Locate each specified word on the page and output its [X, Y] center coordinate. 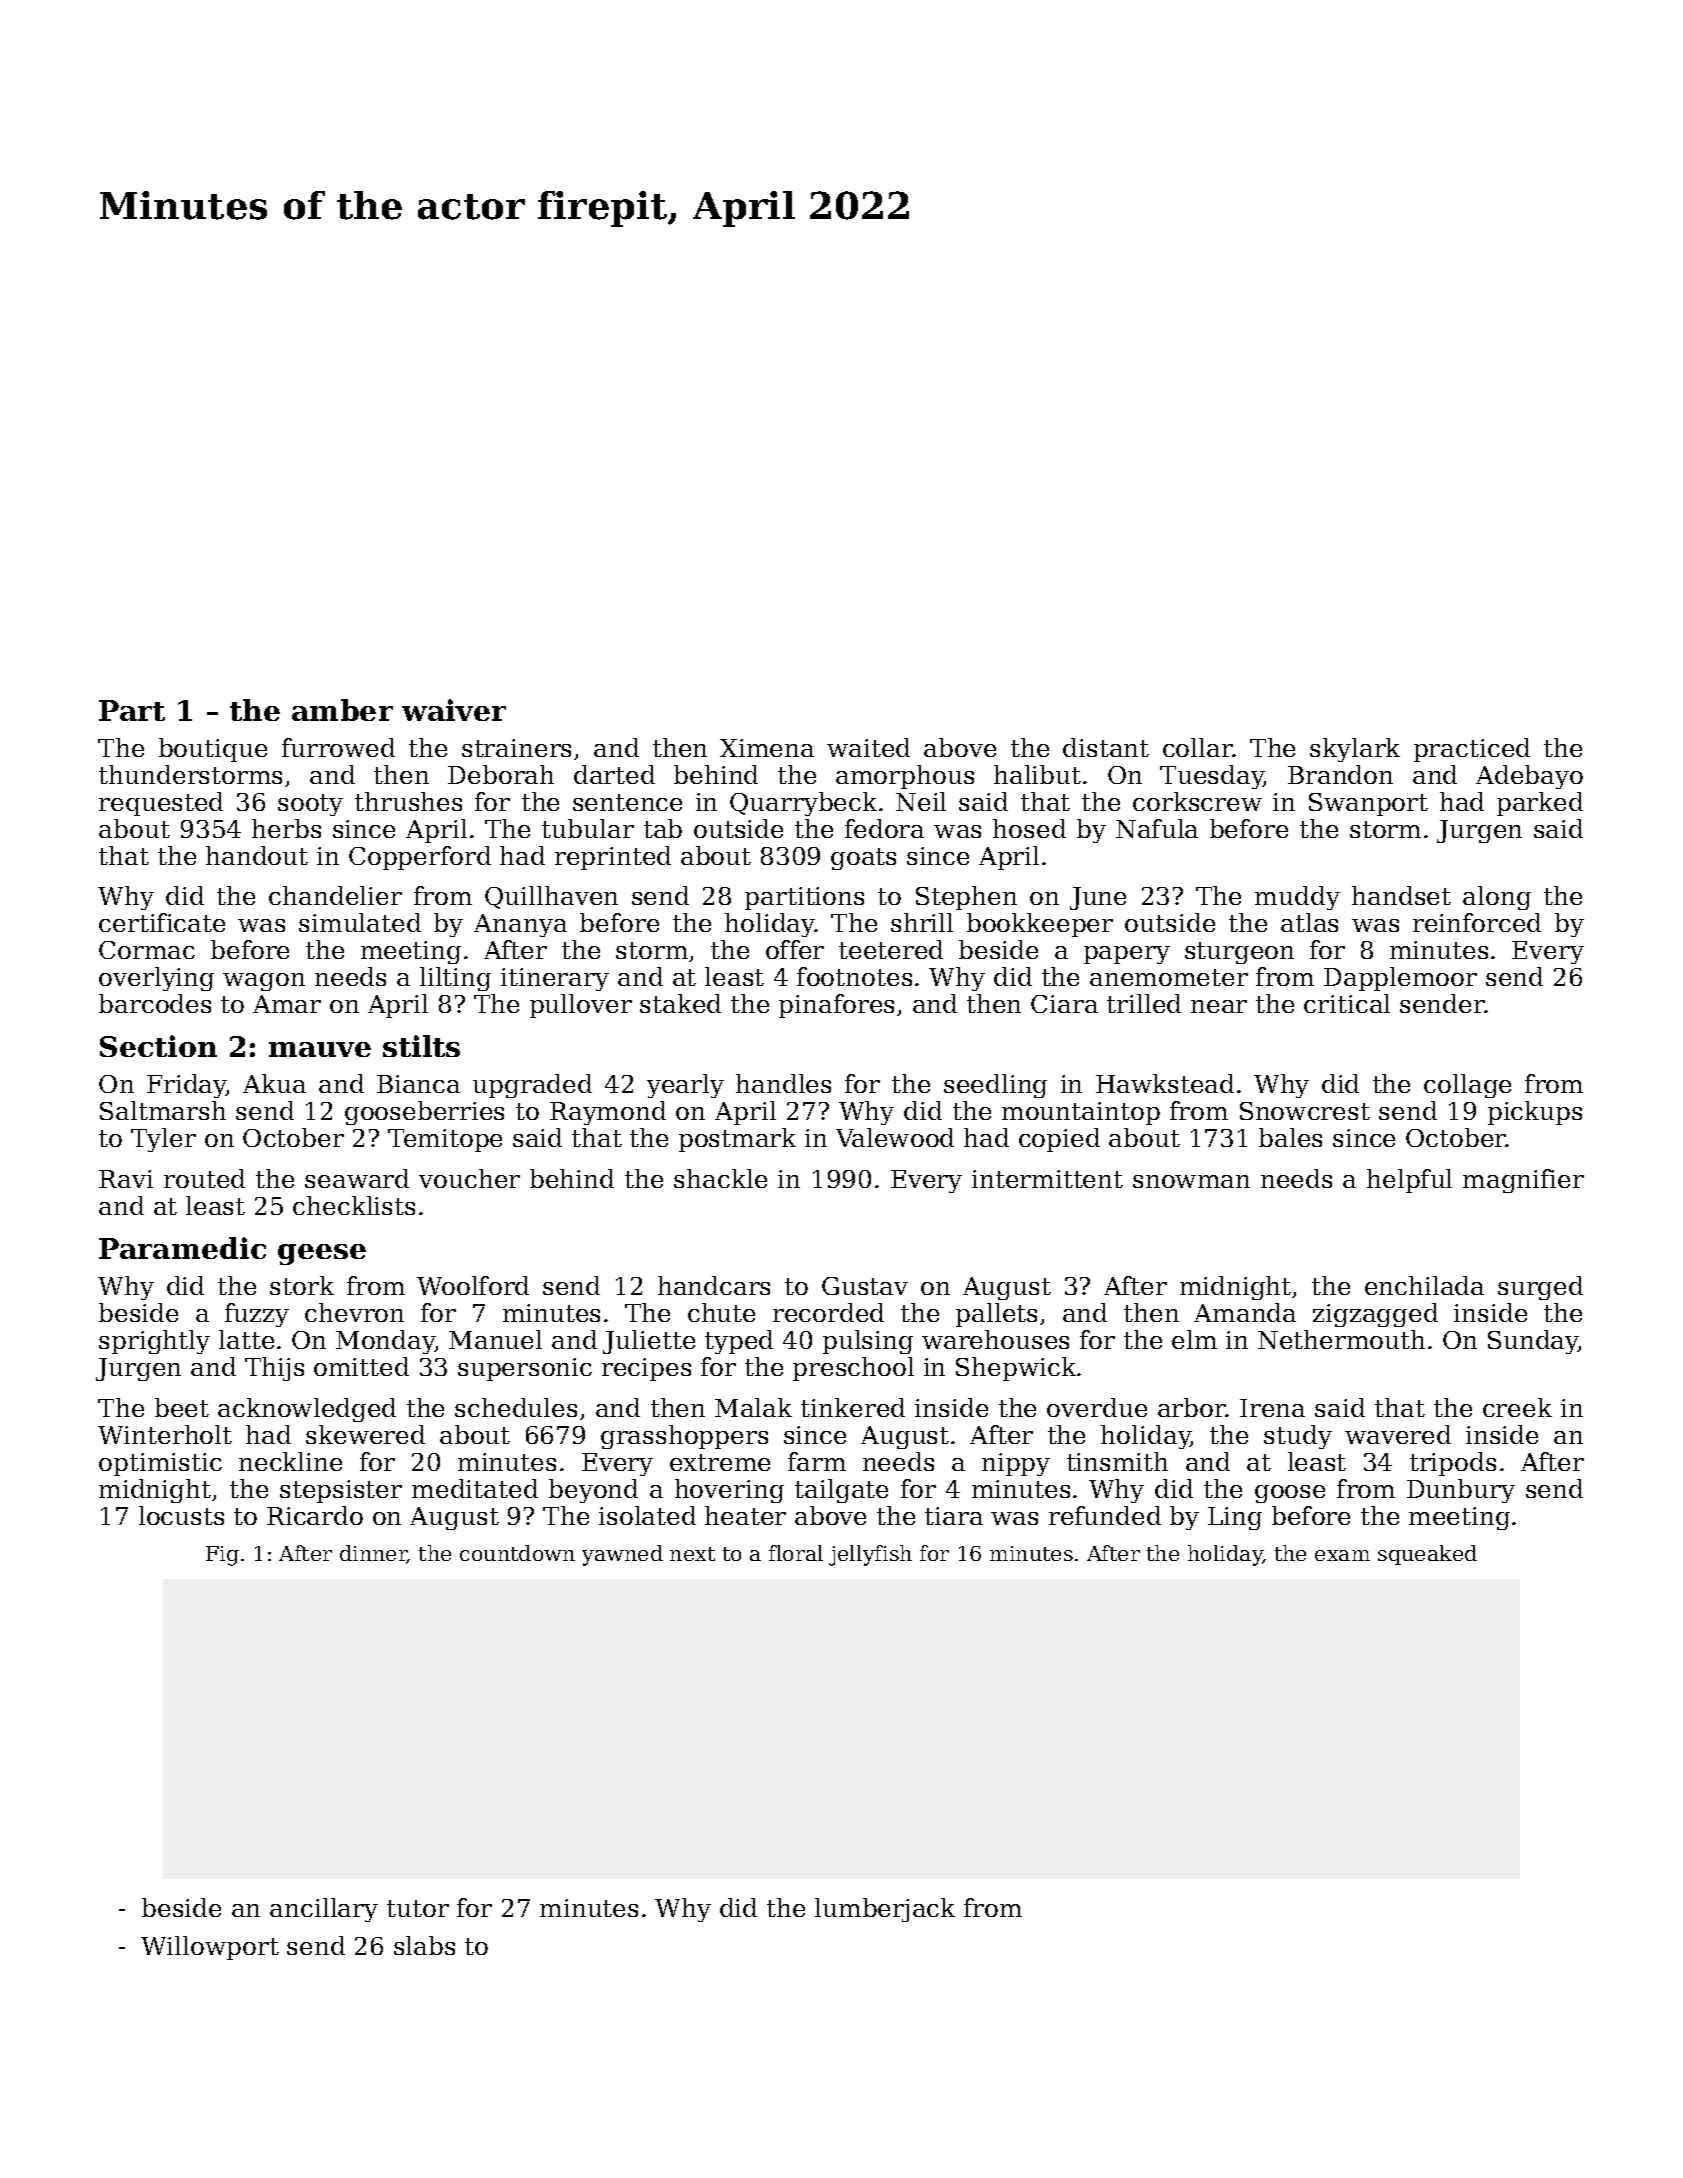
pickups [1535, 1113]
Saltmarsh [163, 1110]
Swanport [1368, 804]
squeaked [1427, 1555]
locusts [181, 1515]
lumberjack [885, 1910]
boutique [213, 750]
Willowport [210, 1948]
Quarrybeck [803, 804]
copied [1059, 1140]
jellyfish [870, 1555]
